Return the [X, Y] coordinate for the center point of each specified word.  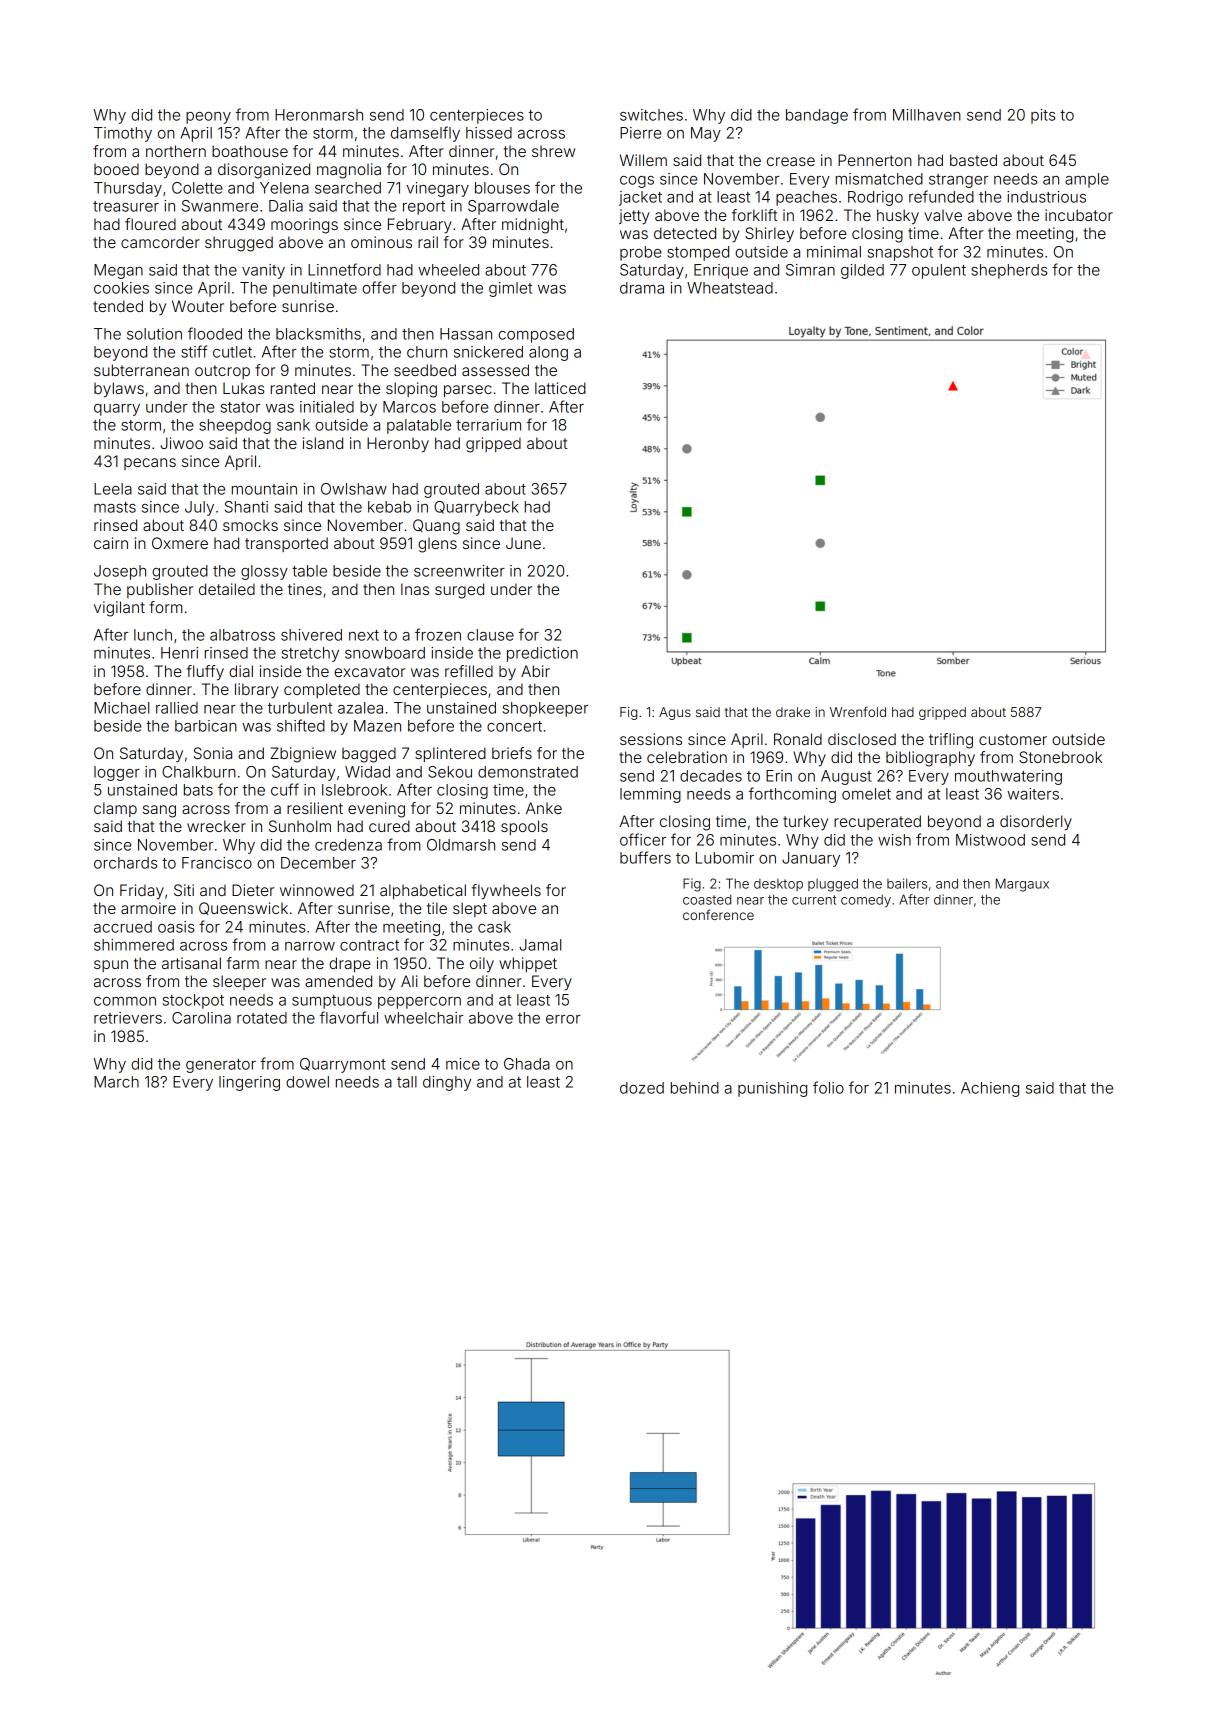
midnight [533, 226]
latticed [560, 388]
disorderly [1036, 823]
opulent [939, 271]
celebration [687, 757]
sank [293, 425]
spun [111, 966]
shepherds [1009, 271]
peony [208, 118]
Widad [367, 772]
